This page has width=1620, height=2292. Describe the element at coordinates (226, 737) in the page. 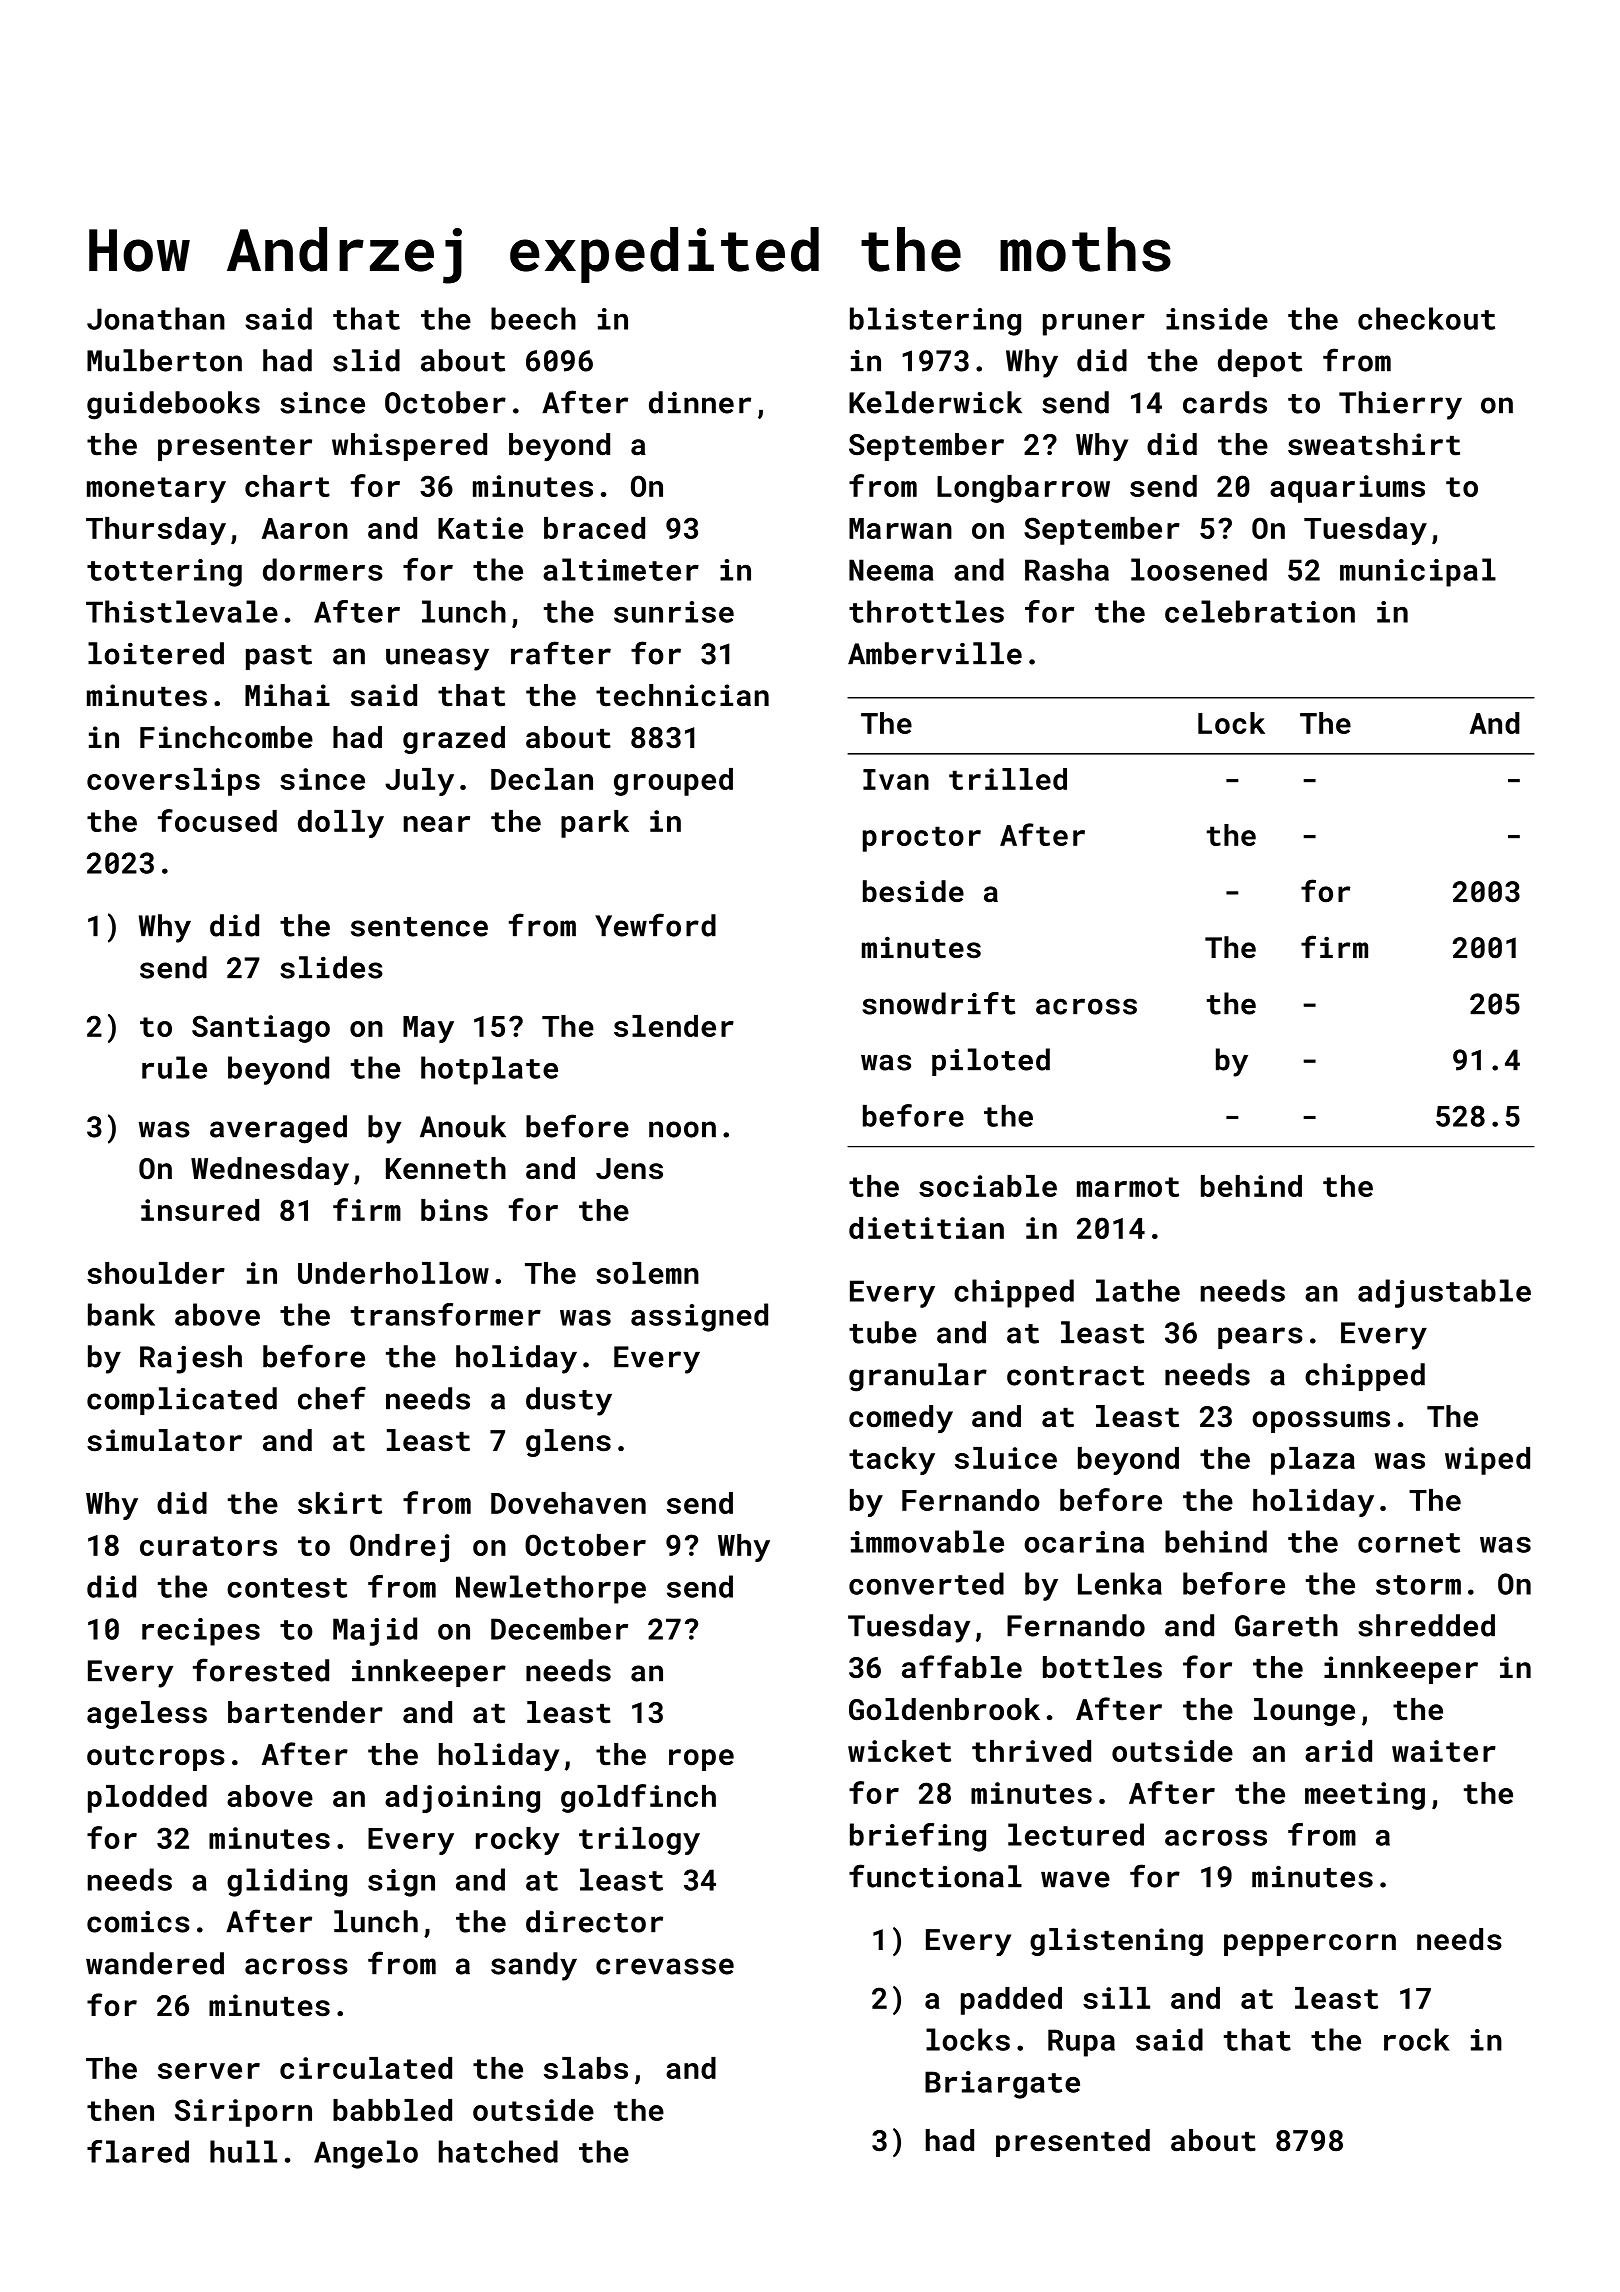

I see `Finchcombe` at that location.
